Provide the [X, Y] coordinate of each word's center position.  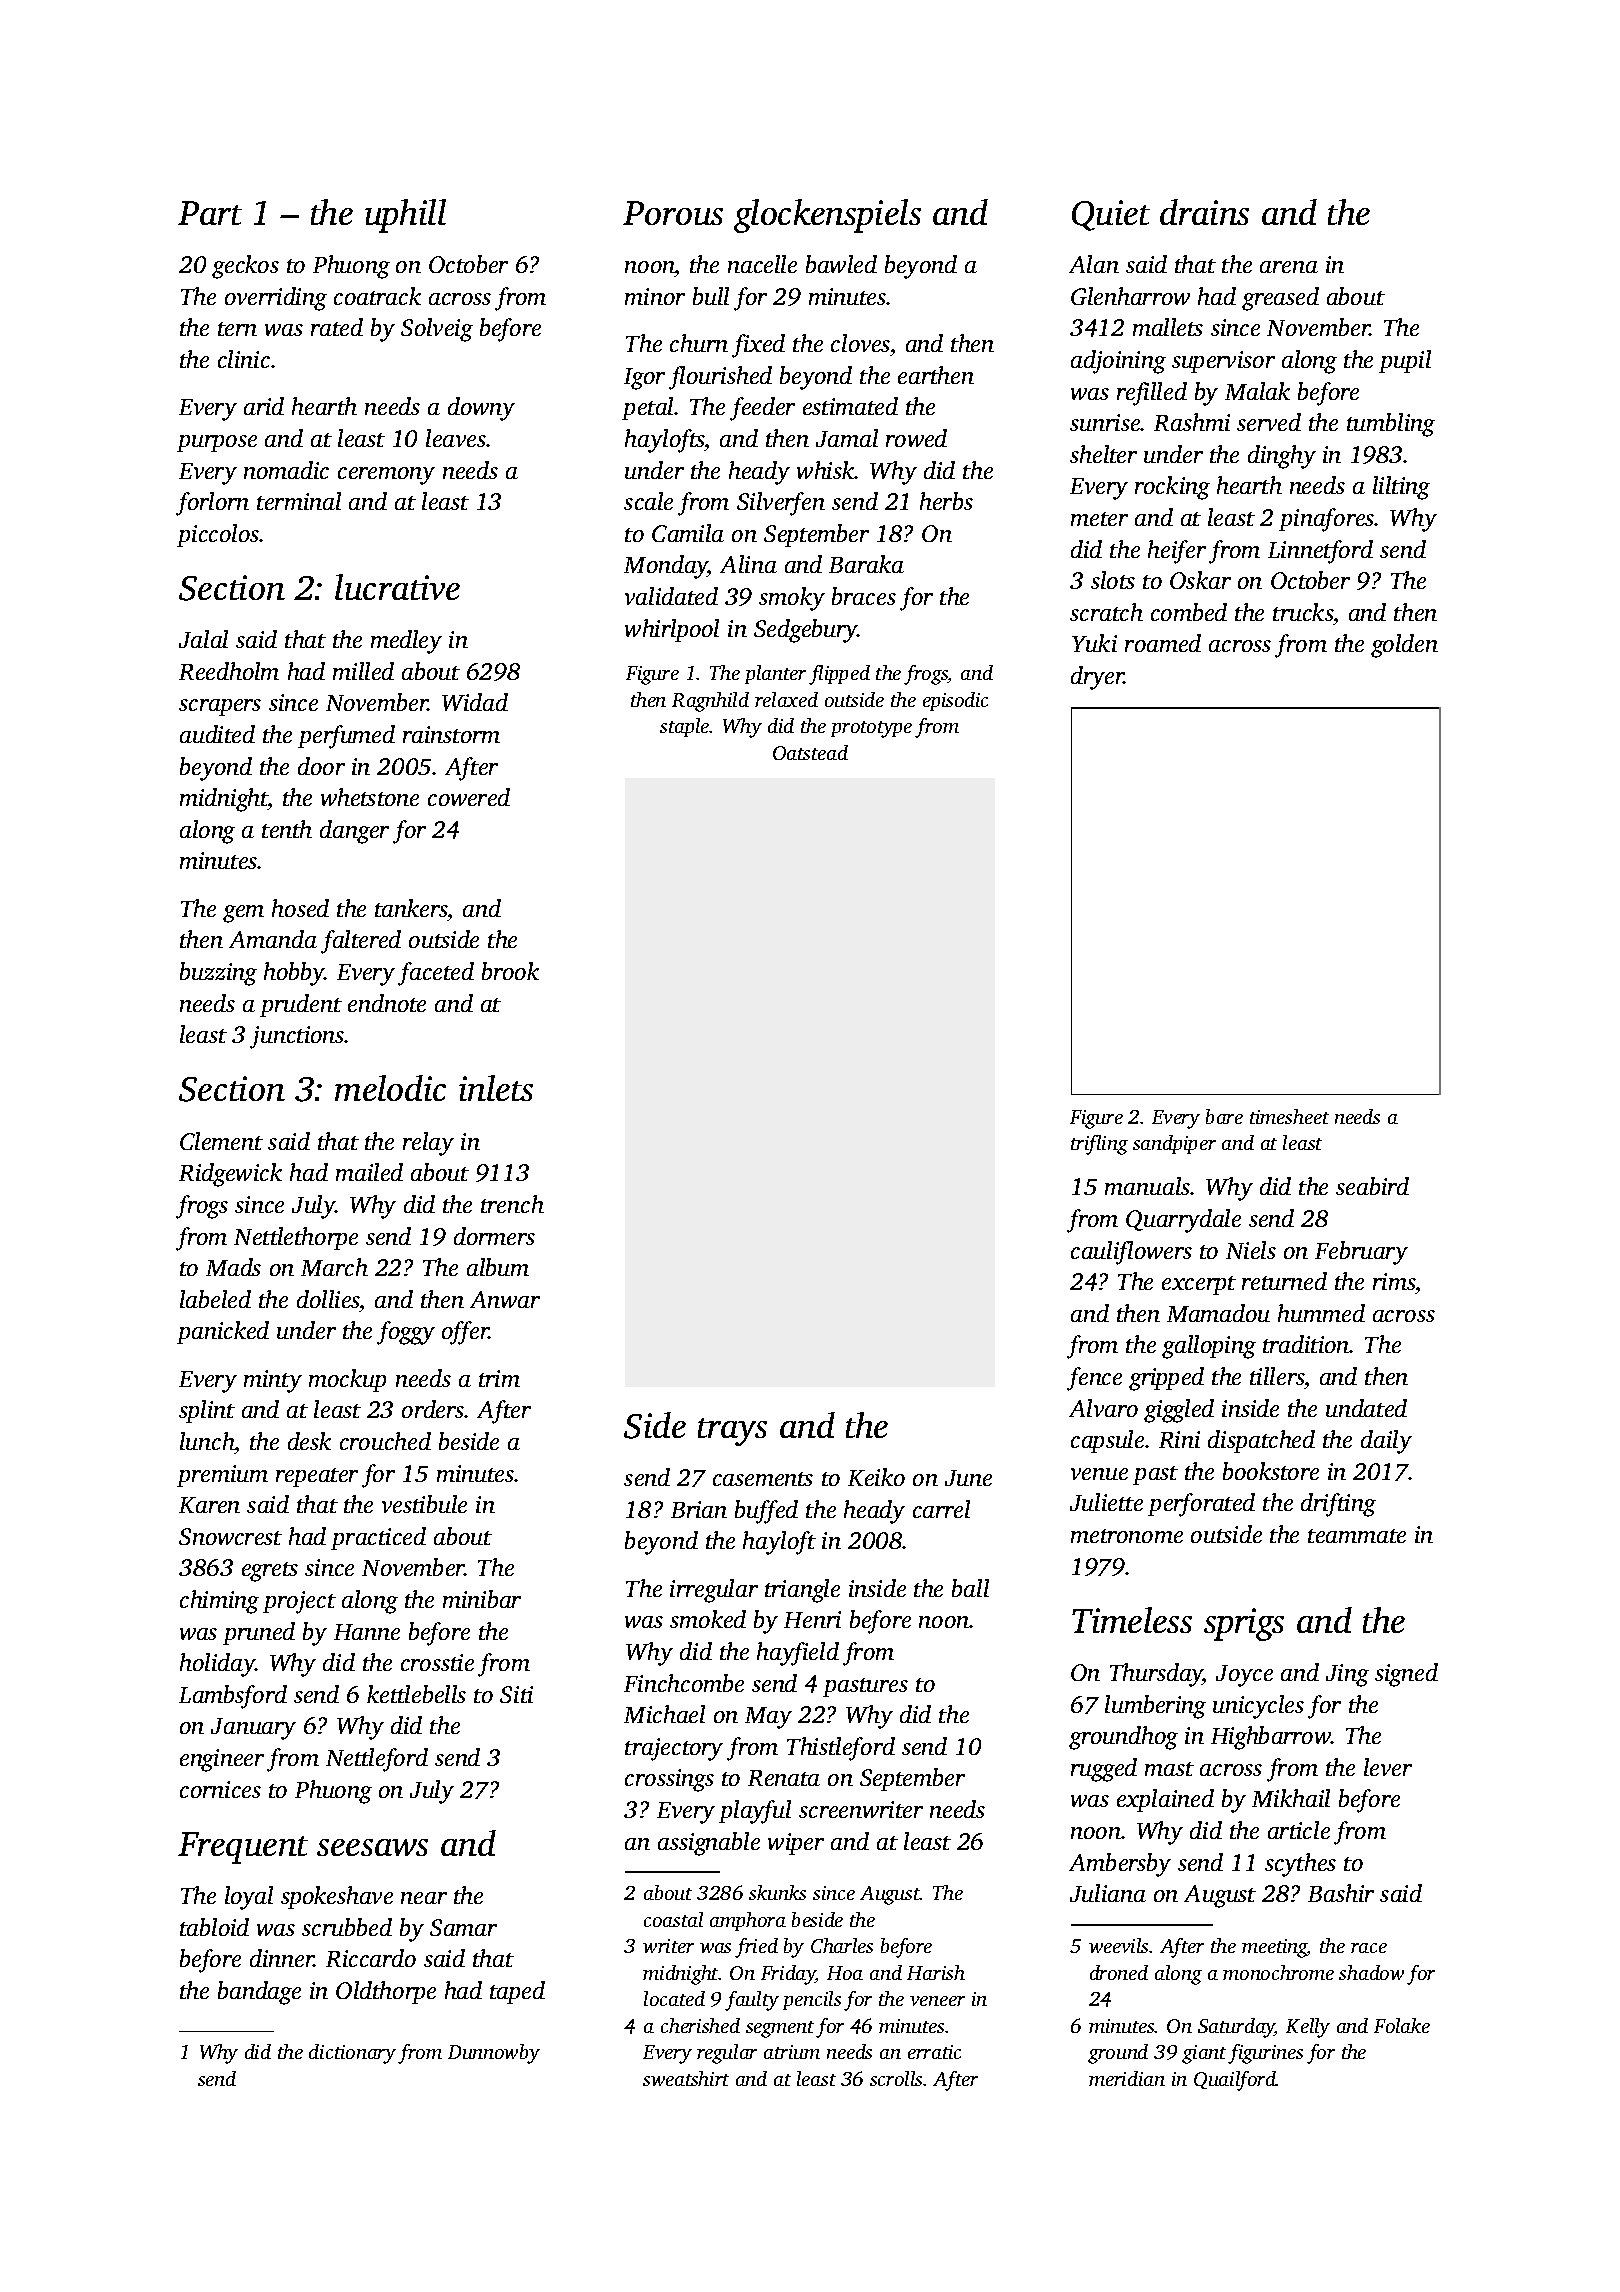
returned [1284, 1281]
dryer [1097, 678]
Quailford [1235, 2081]
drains [1204, 212]
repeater [317, 1477]
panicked [223, 1332]
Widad [475, 702]
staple [685, 727]
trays [732, 1432]
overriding [276, 299]
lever [1388, 1767]
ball [970, 1588]
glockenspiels [827, 216]
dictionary [352, 2054]
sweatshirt [686, 2078]
